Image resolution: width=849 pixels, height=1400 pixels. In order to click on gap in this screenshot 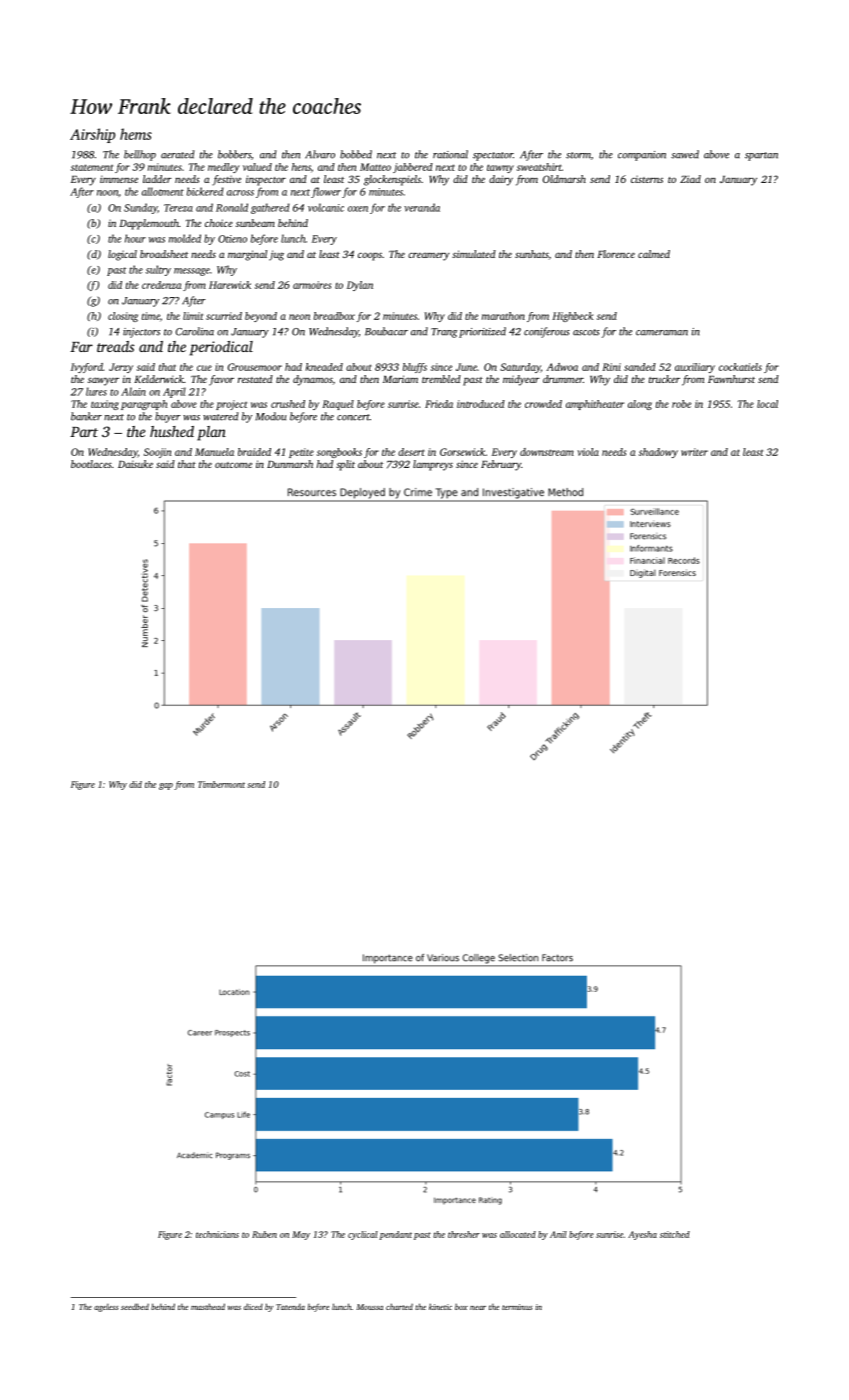, I will do `click(166, 786)`.
